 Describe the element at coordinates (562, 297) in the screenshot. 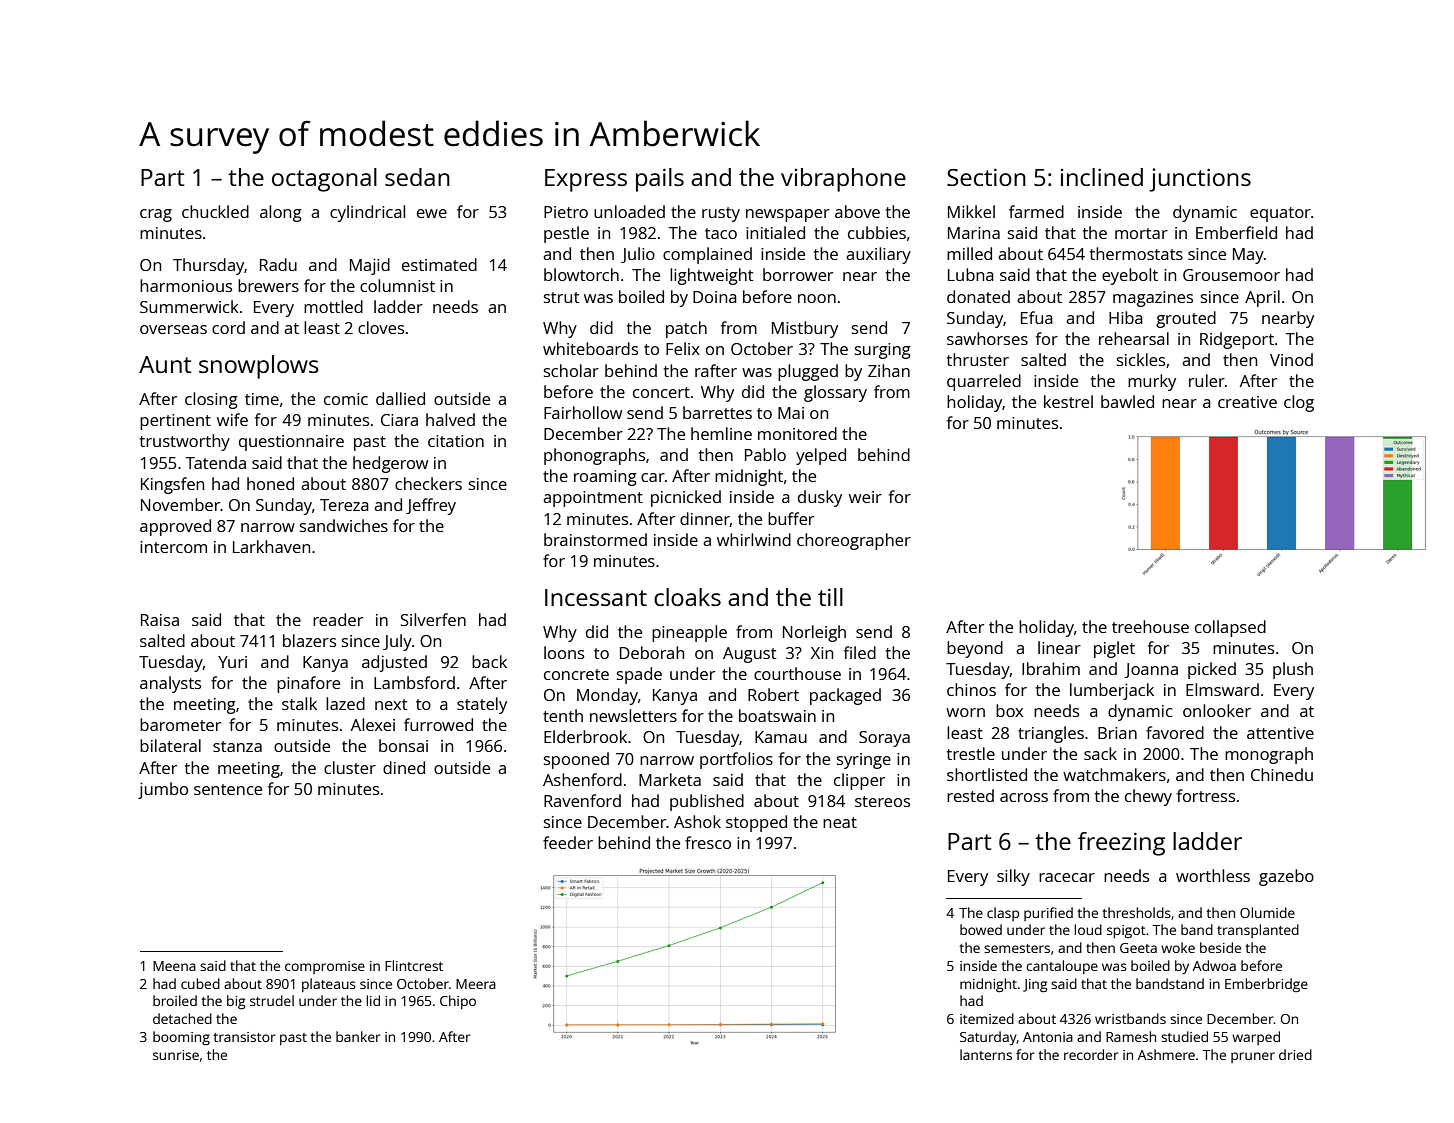

I see `strut` at that location.
